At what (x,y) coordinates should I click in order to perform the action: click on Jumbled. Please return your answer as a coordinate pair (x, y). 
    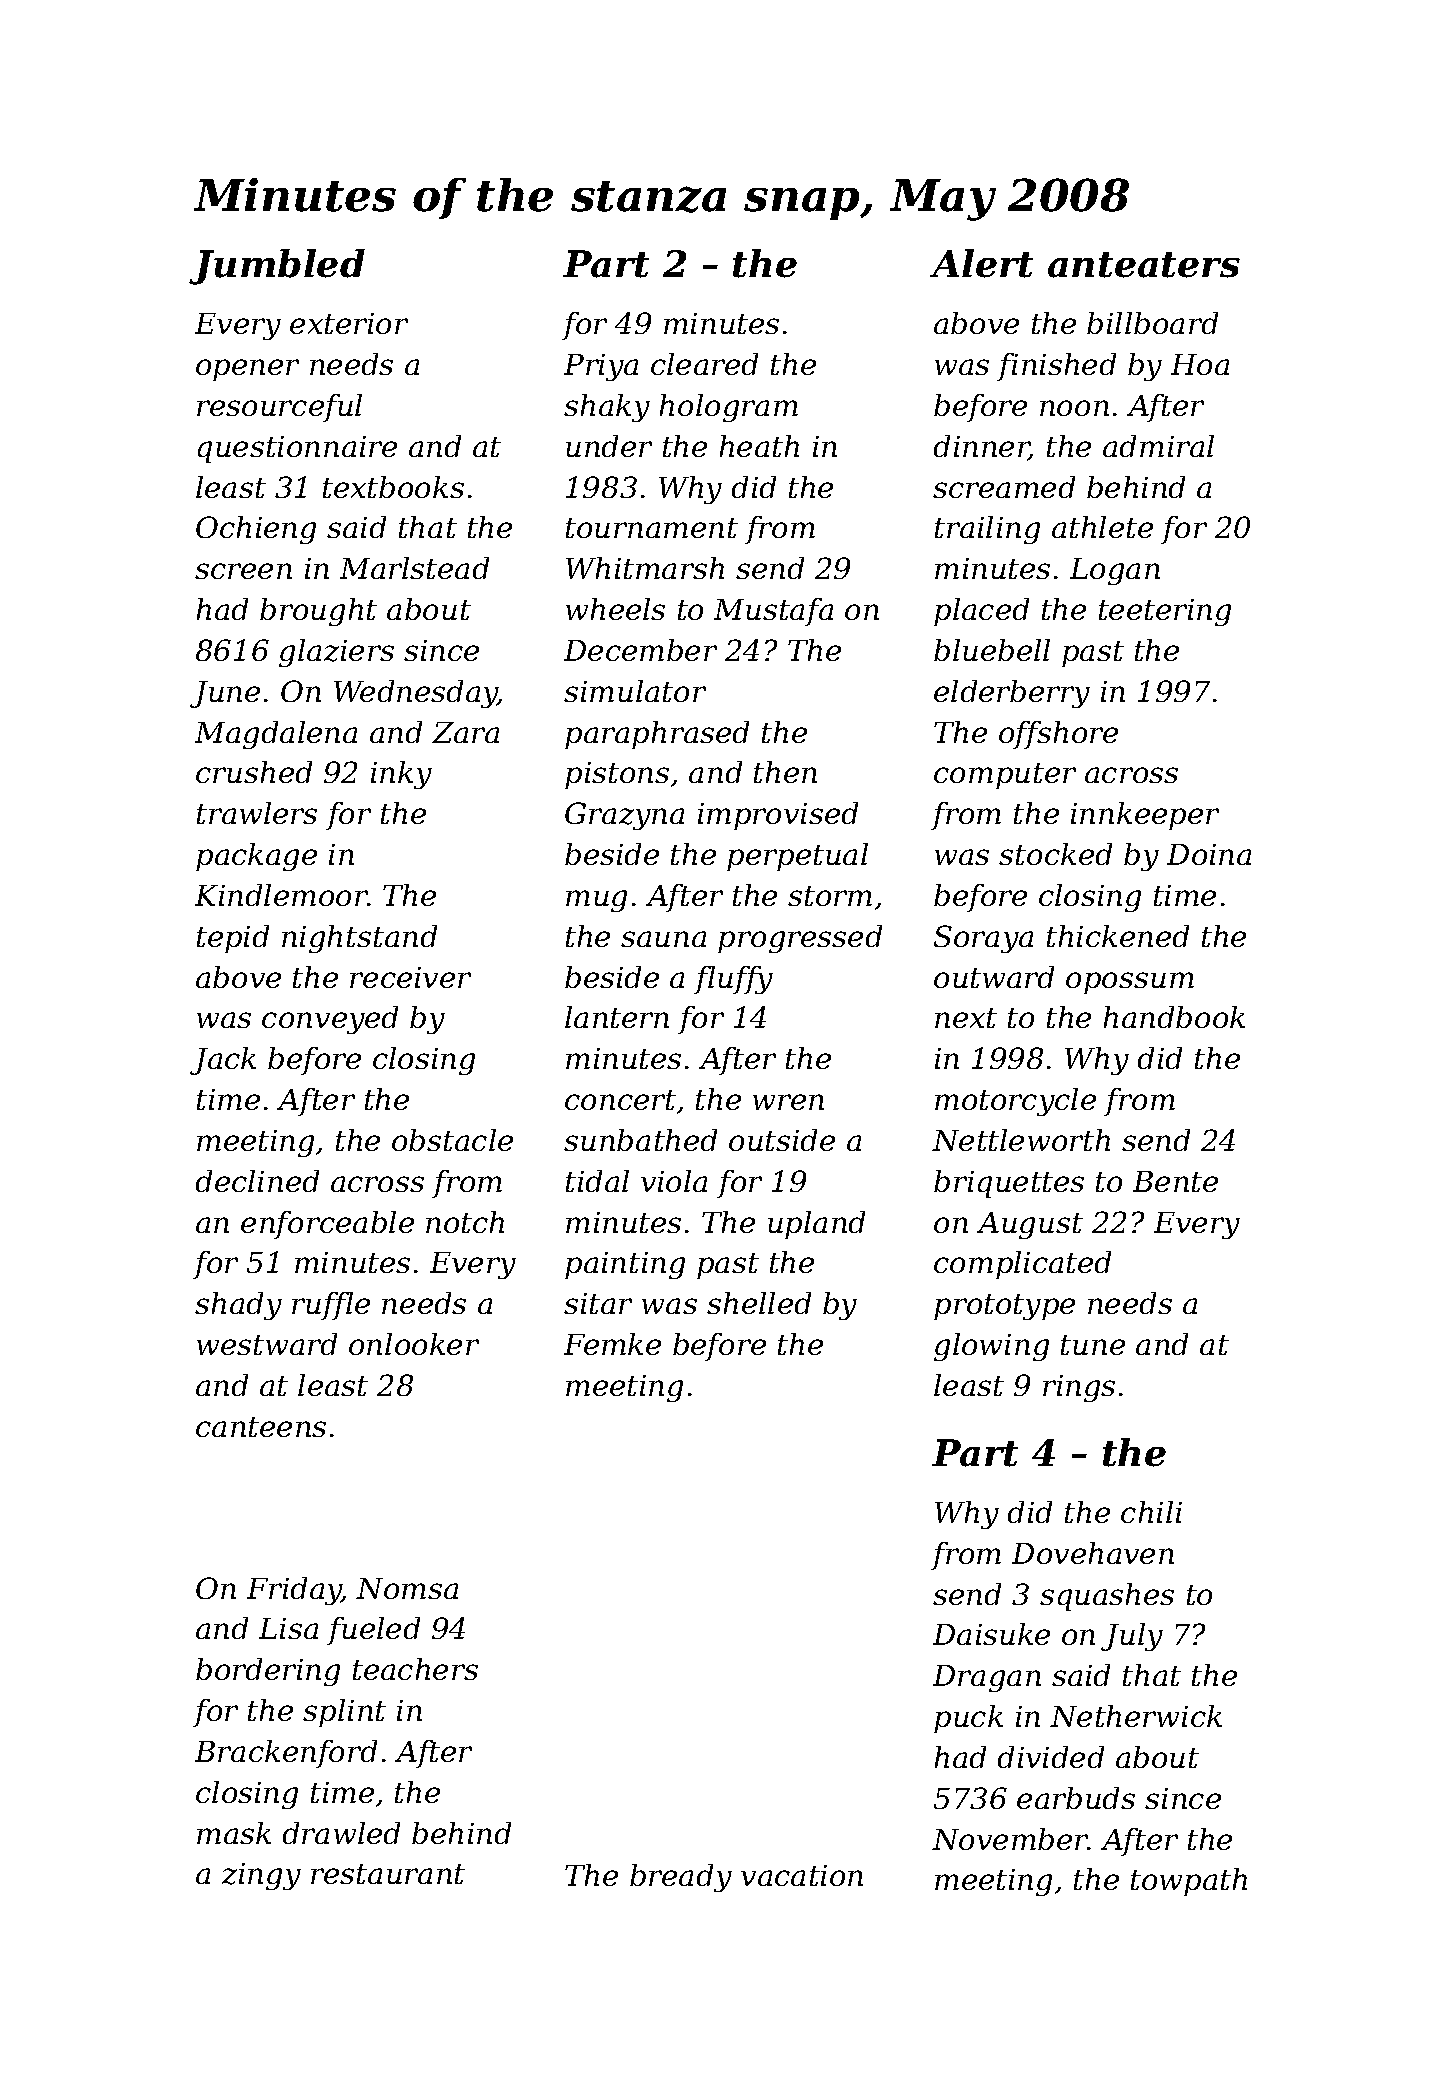
    Looking at the image, I should click on (277, 267).
